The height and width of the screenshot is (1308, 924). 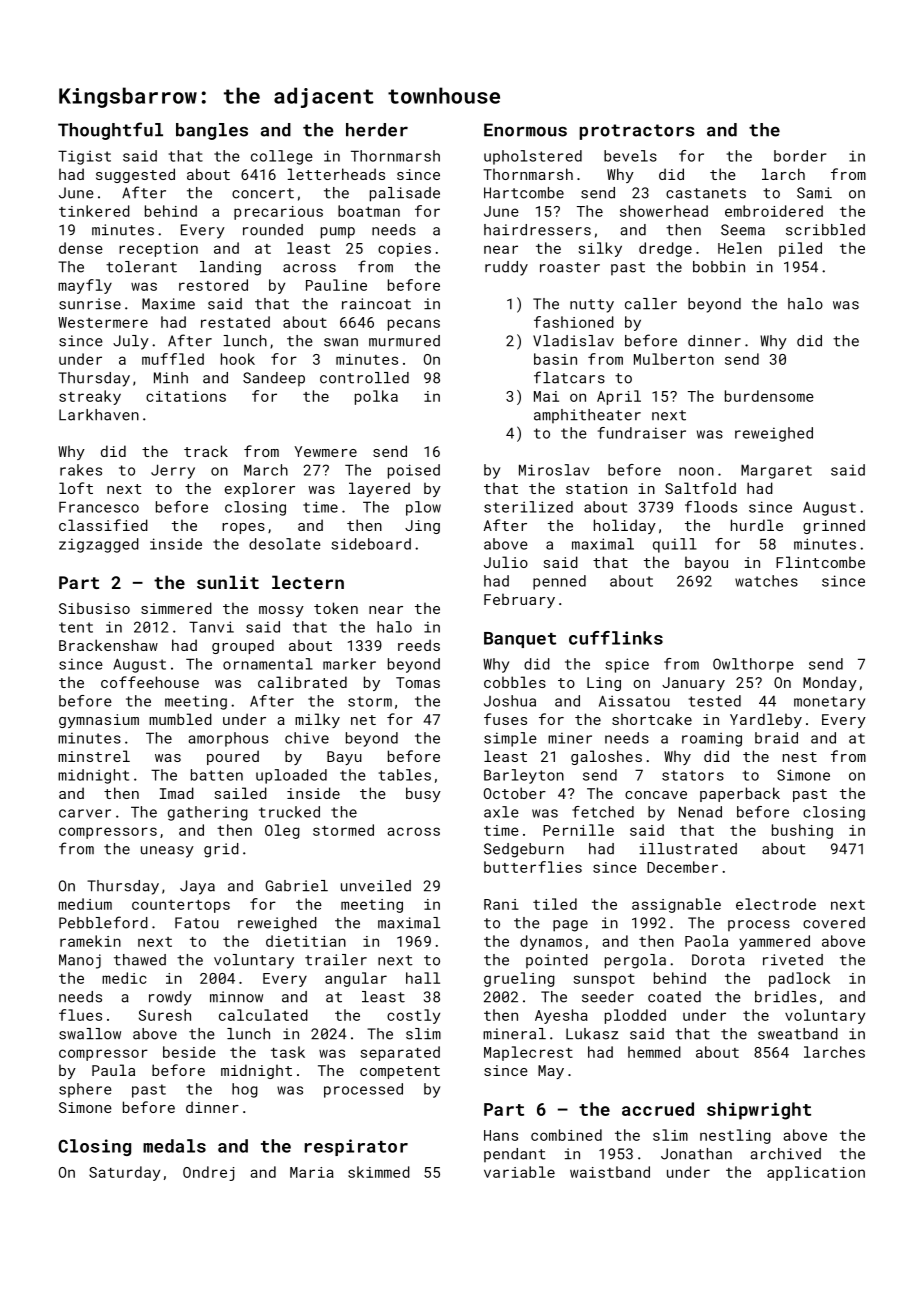 I want to click on Ayesha, so click(x=561, y=1016).
